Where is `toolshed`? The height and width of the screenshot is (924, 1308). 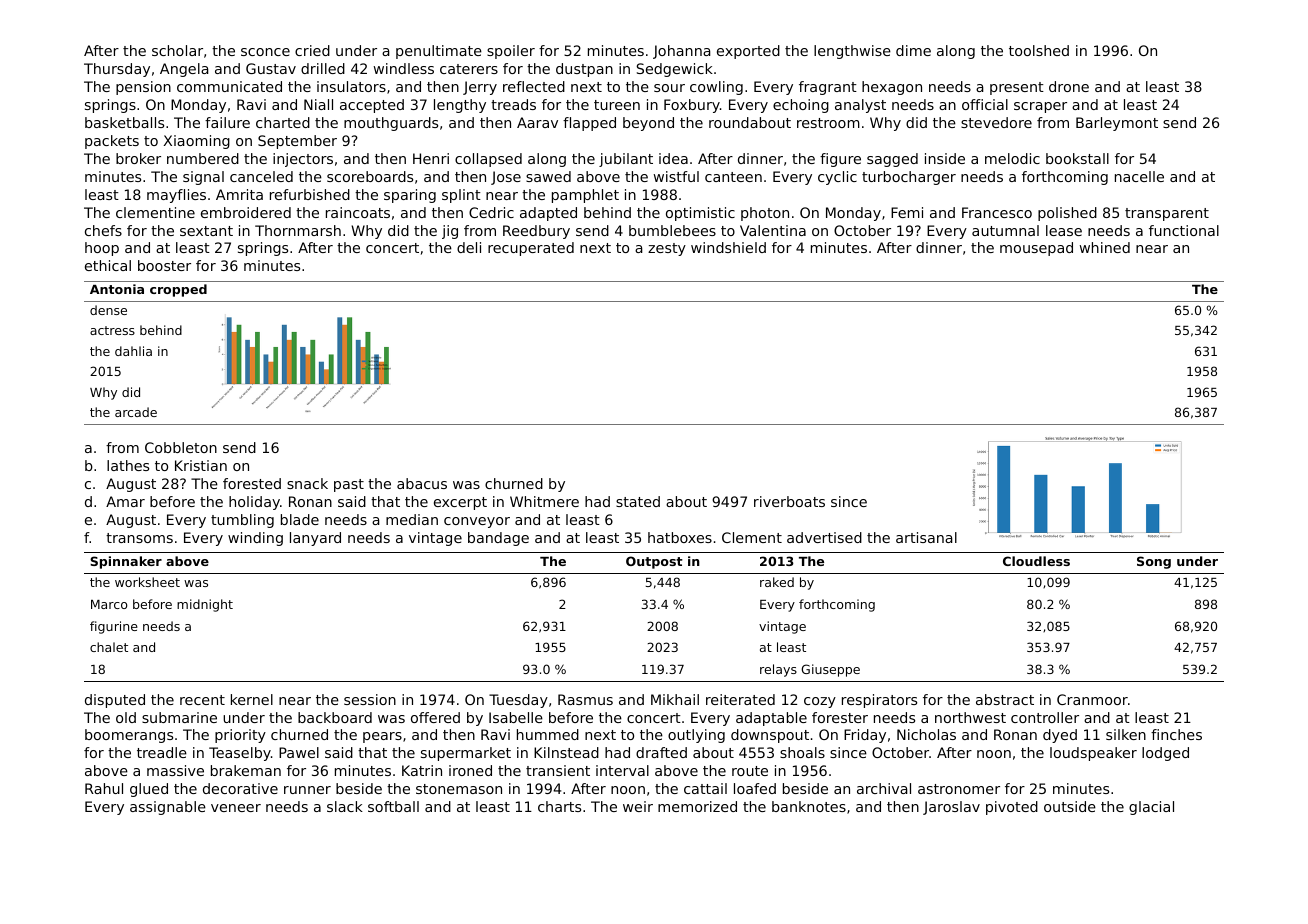 toolshed is located at coordinates (1039, 50).
